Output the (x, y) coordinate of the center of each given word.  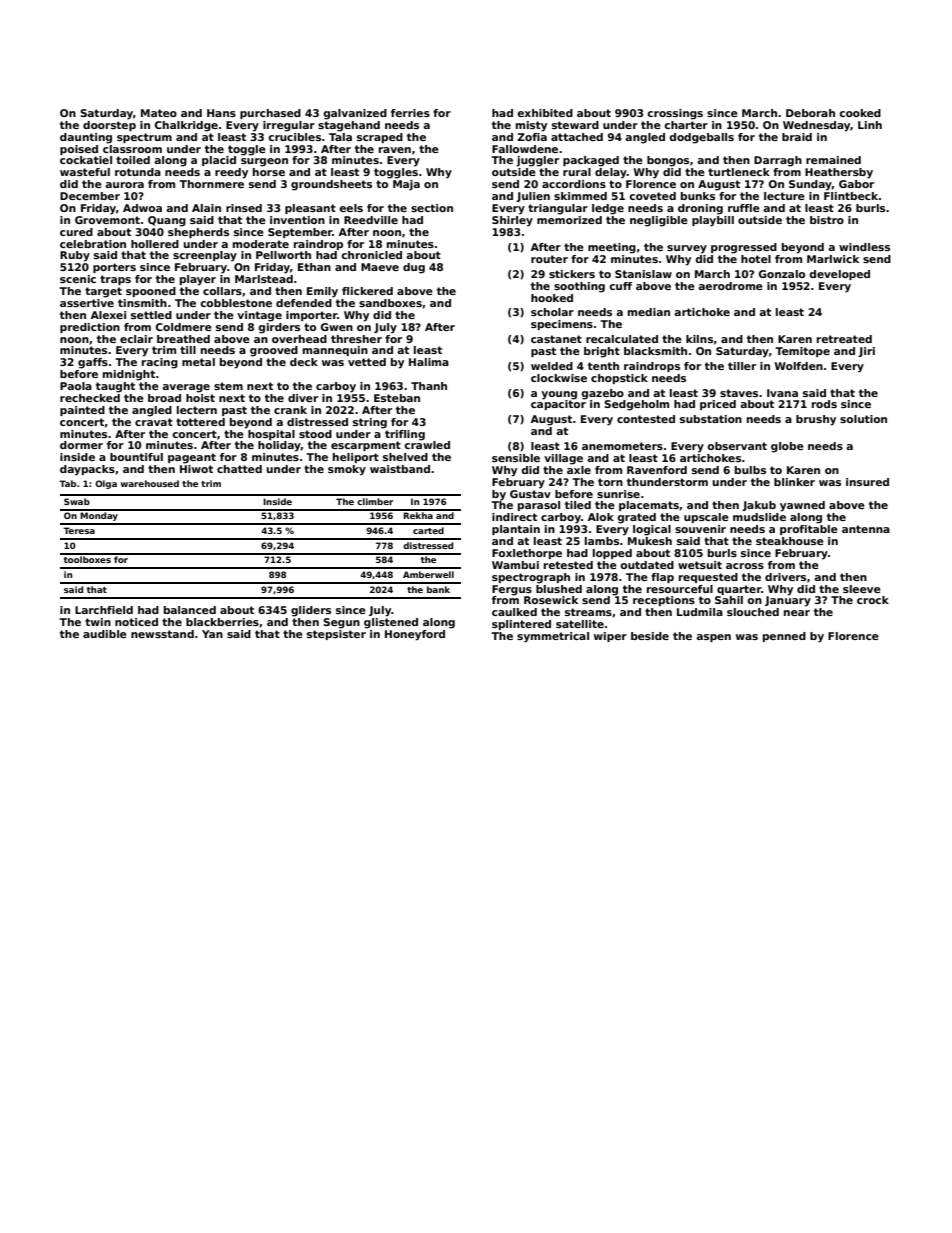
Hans (221, 113)
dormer (81, 445)
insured (867, 482)
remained (833, 160)
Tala (340, 137)
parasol (539, 506)
